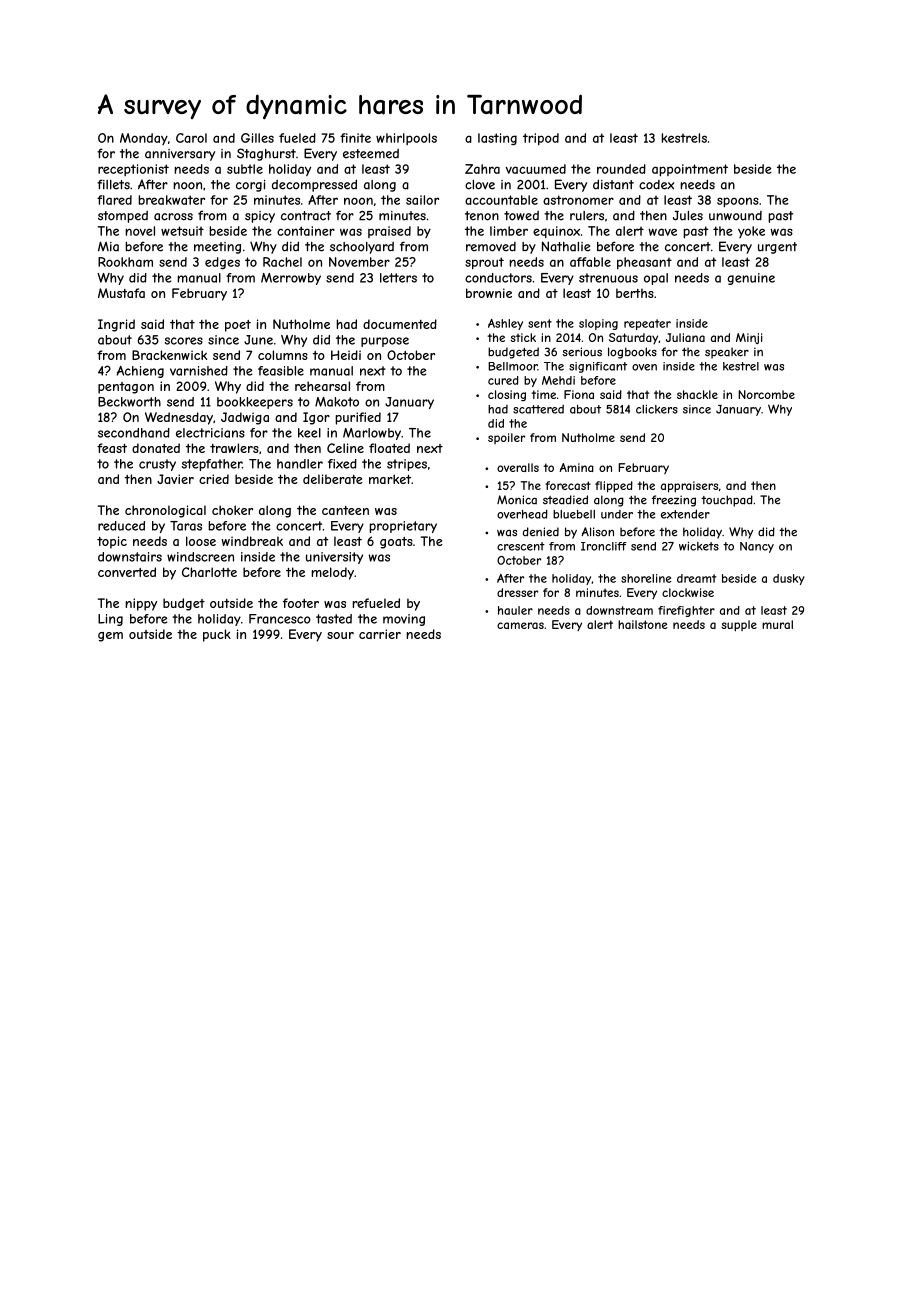 The width and height of the document is (908, 1316). Describe the element at coordinates (520, 625) in the document. I see `cameras` at that location.
